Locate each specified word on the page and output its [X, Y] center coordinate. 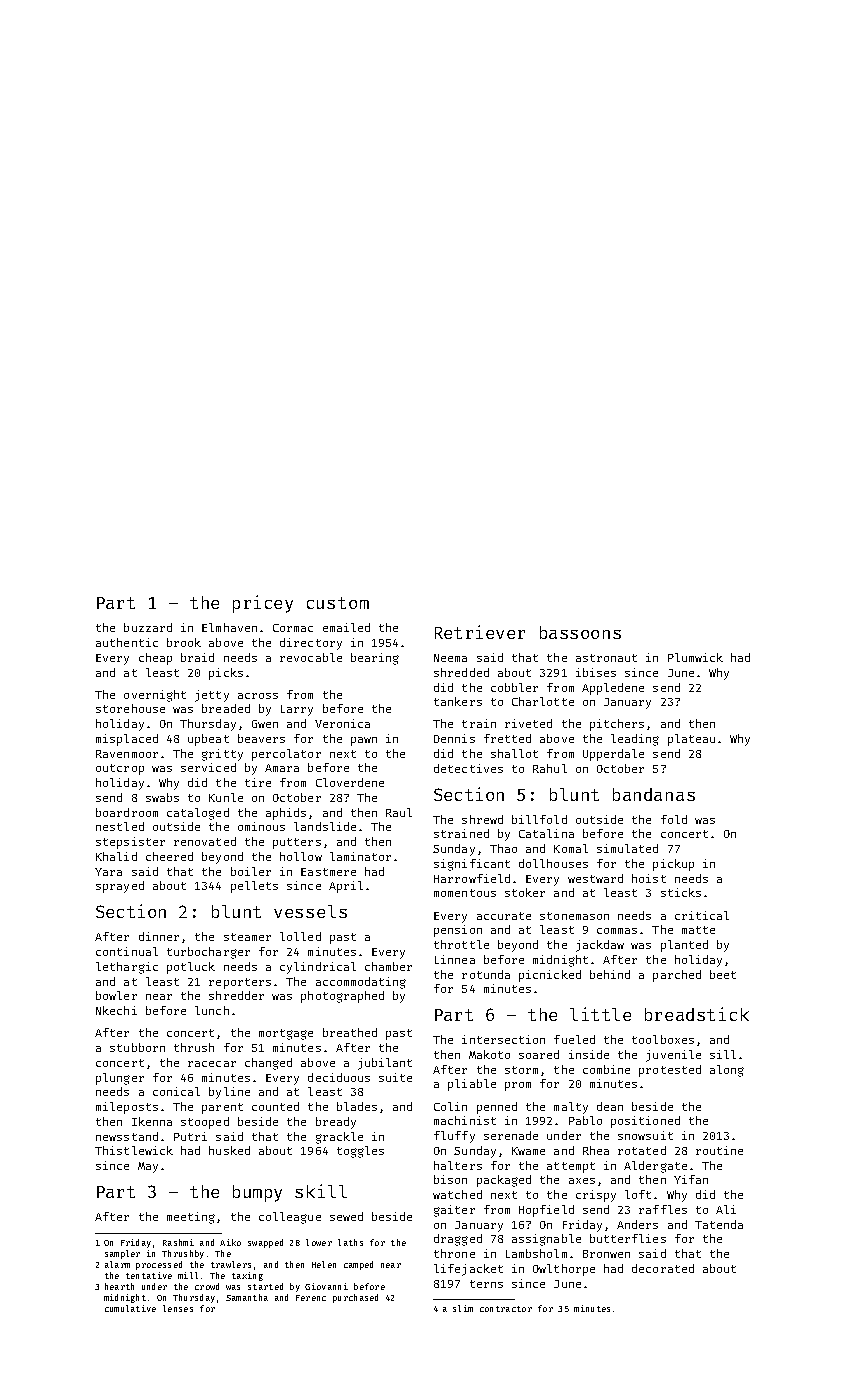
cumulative [130, 1308]
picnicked [550, 976]
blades [357, 1106]
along [727, 1071]
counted [275, 1106]
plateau [691, 740]
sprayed [120, 887]
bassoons [580, 632]
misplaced [127, 740]
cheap [155, 659]
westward [595, 878]
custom [338, 603]
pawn [364, 741]
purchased [355, 1298]
